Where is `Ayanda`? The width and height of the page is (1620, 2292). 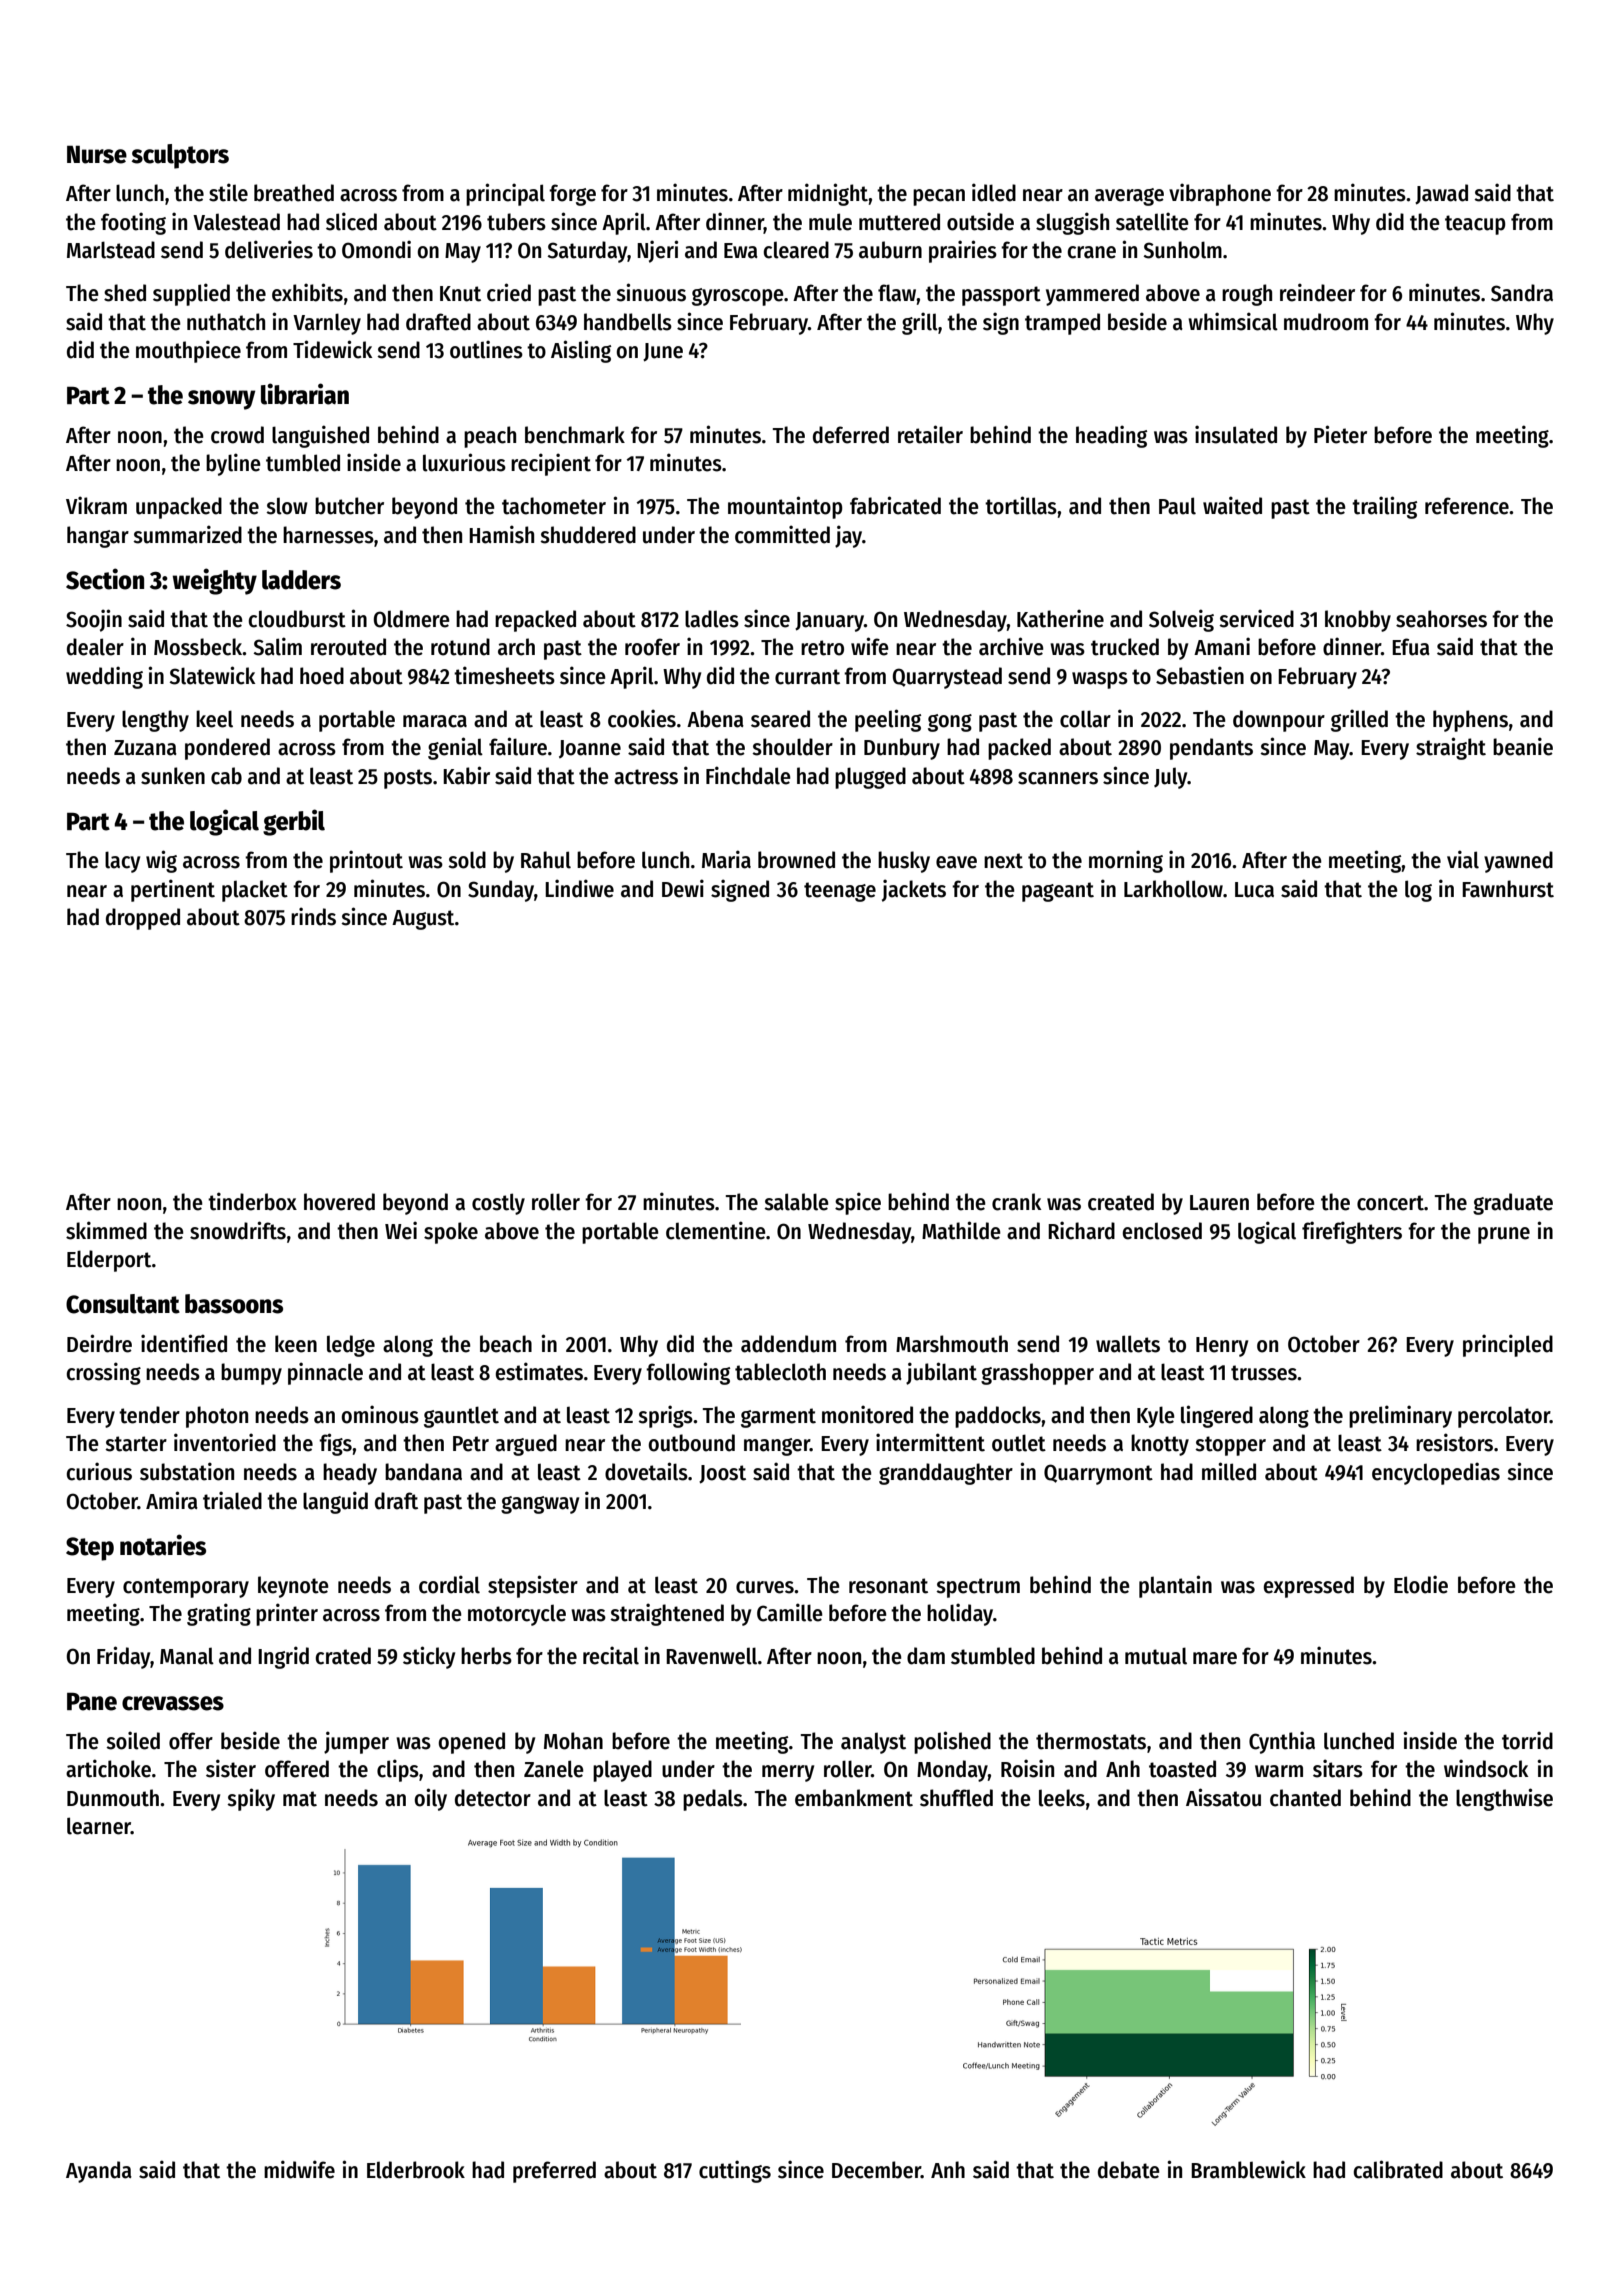 Ayanda is located at coordinates (99, 2172).
